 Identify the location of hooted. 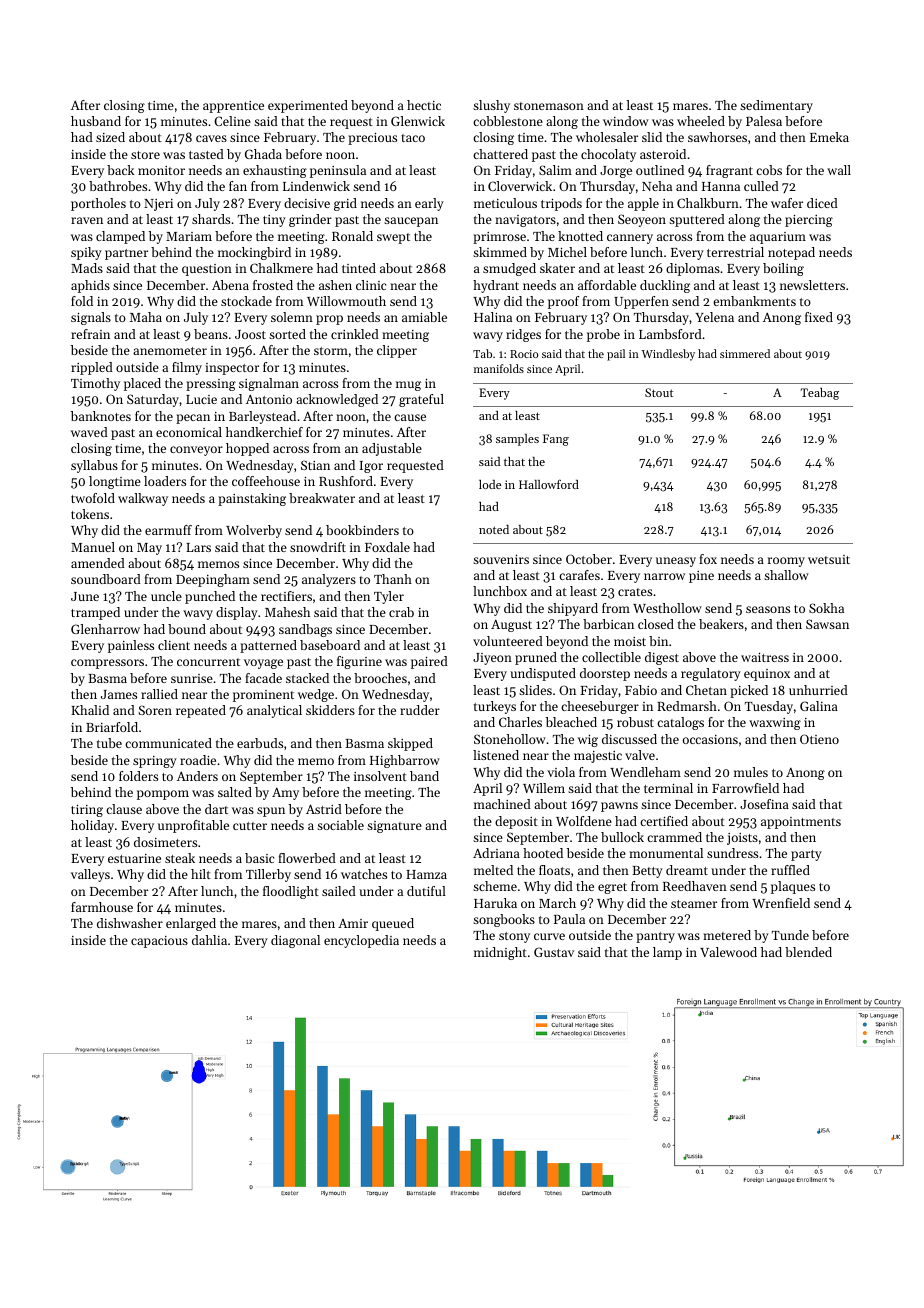
(543, 853).
